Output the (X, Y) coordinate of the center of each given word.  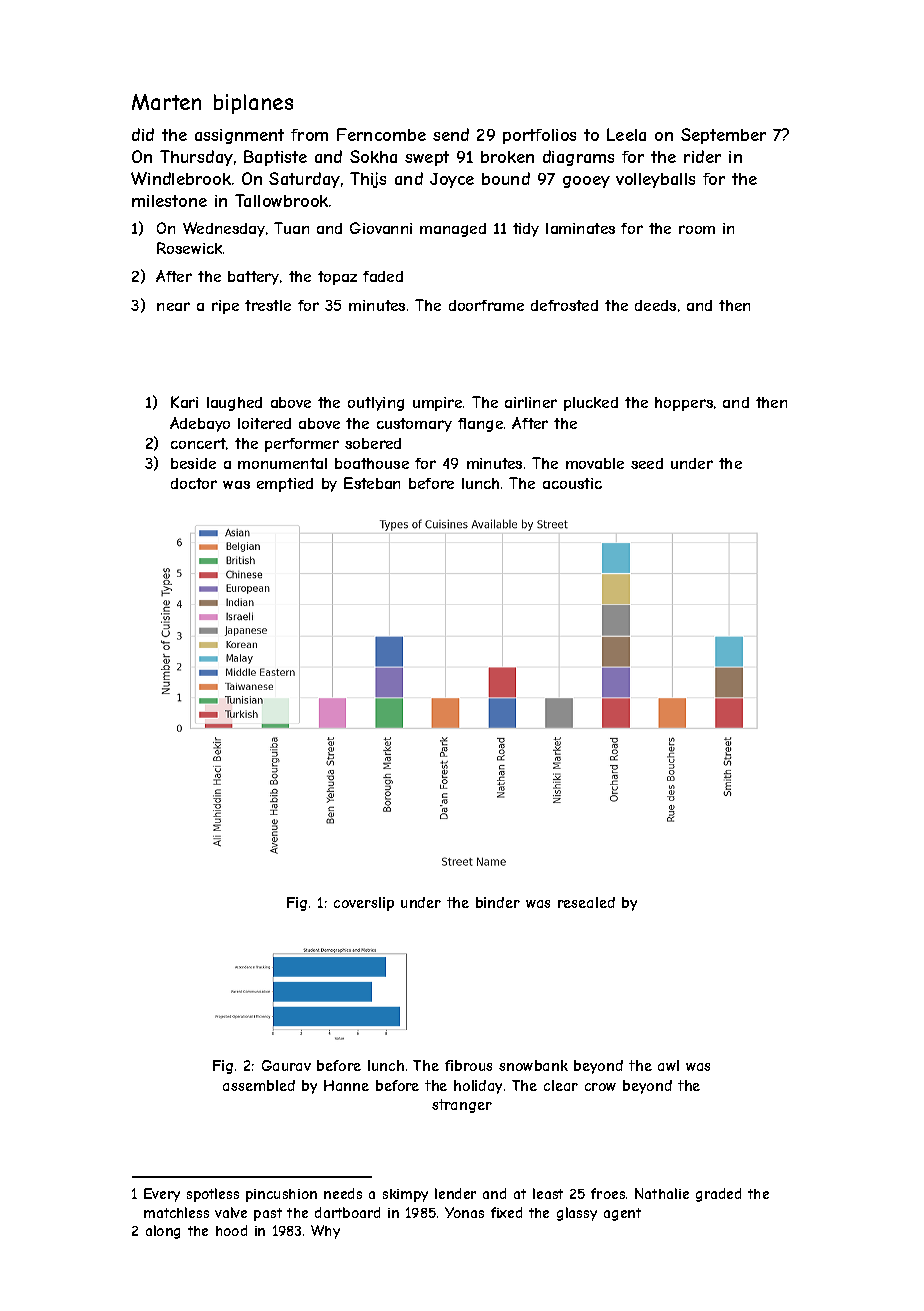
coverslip (364, 904)
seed (647, 463)
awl (668, 1065)
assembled (259, 1085)
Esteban (372, 483)
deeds (655, 305)
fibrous (468, 1065)
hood (231, 1230)
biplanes (253, 104)
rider (702, 156)
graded (718, 1195)
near (173, 306)
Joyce (452, 180)
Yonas (464, 1212)
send (451, 134)
